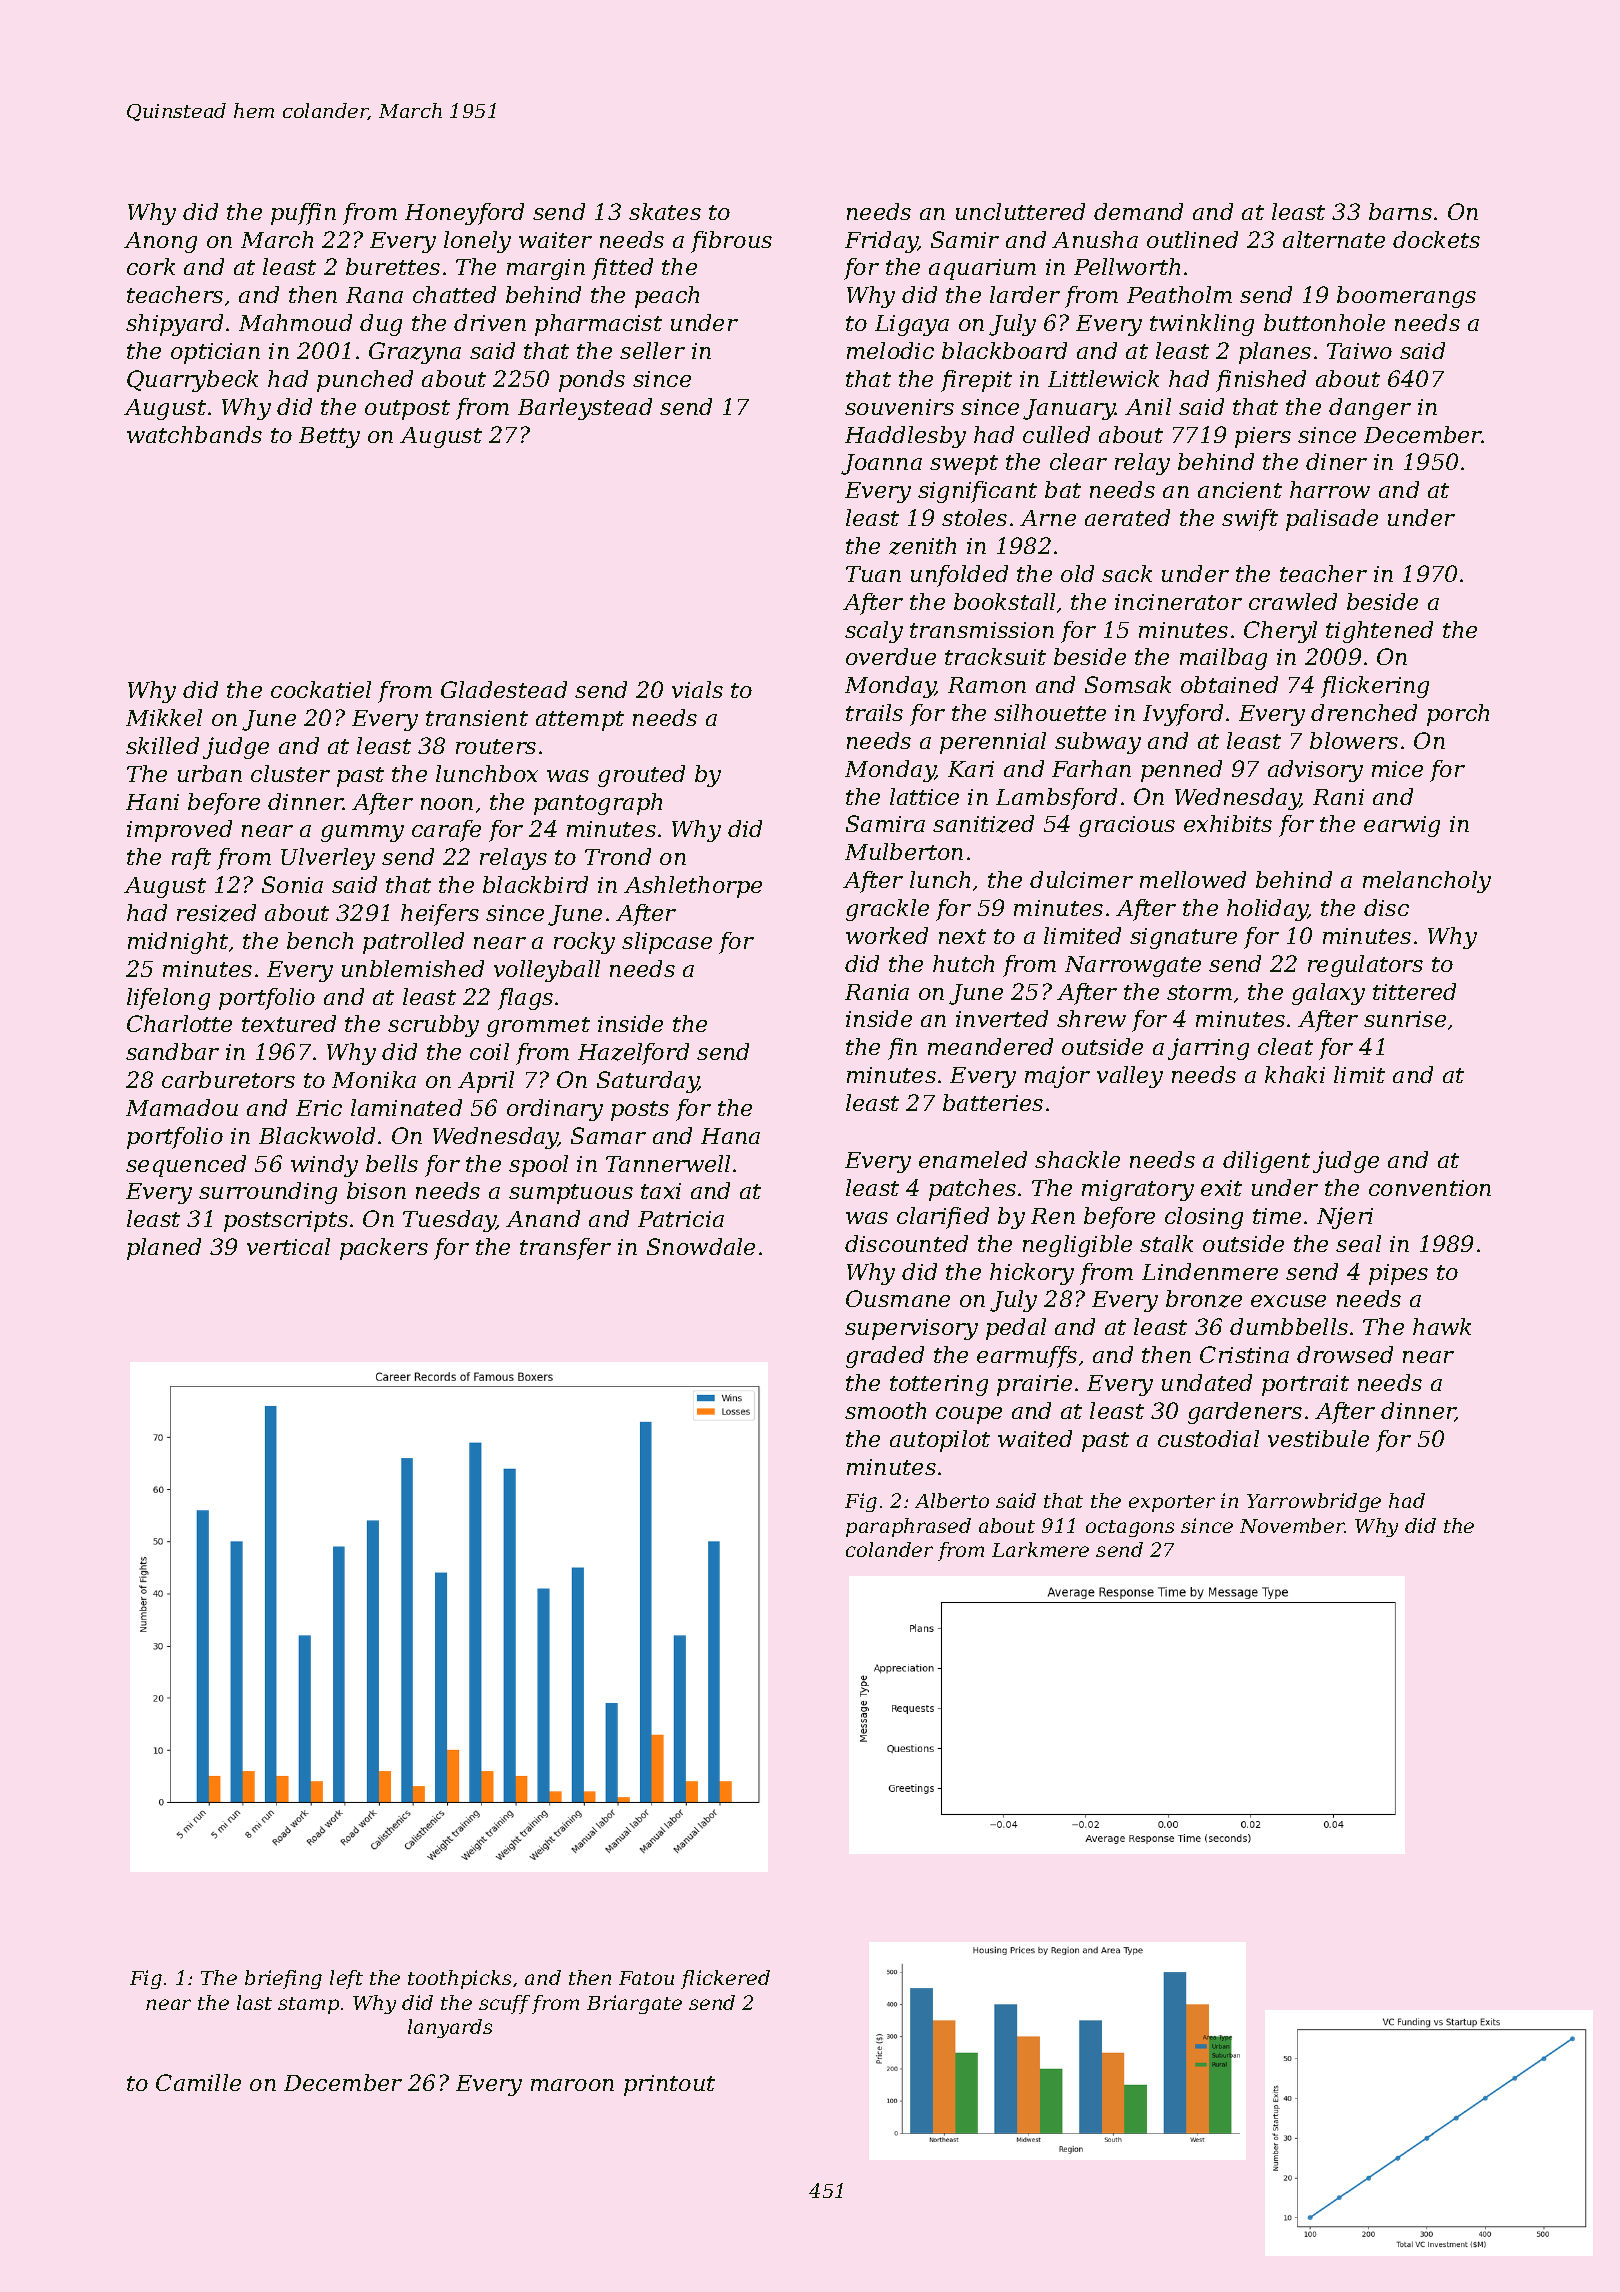 The image size is (1620, 2292). I want to click on fibrous, so click(731, 242).
